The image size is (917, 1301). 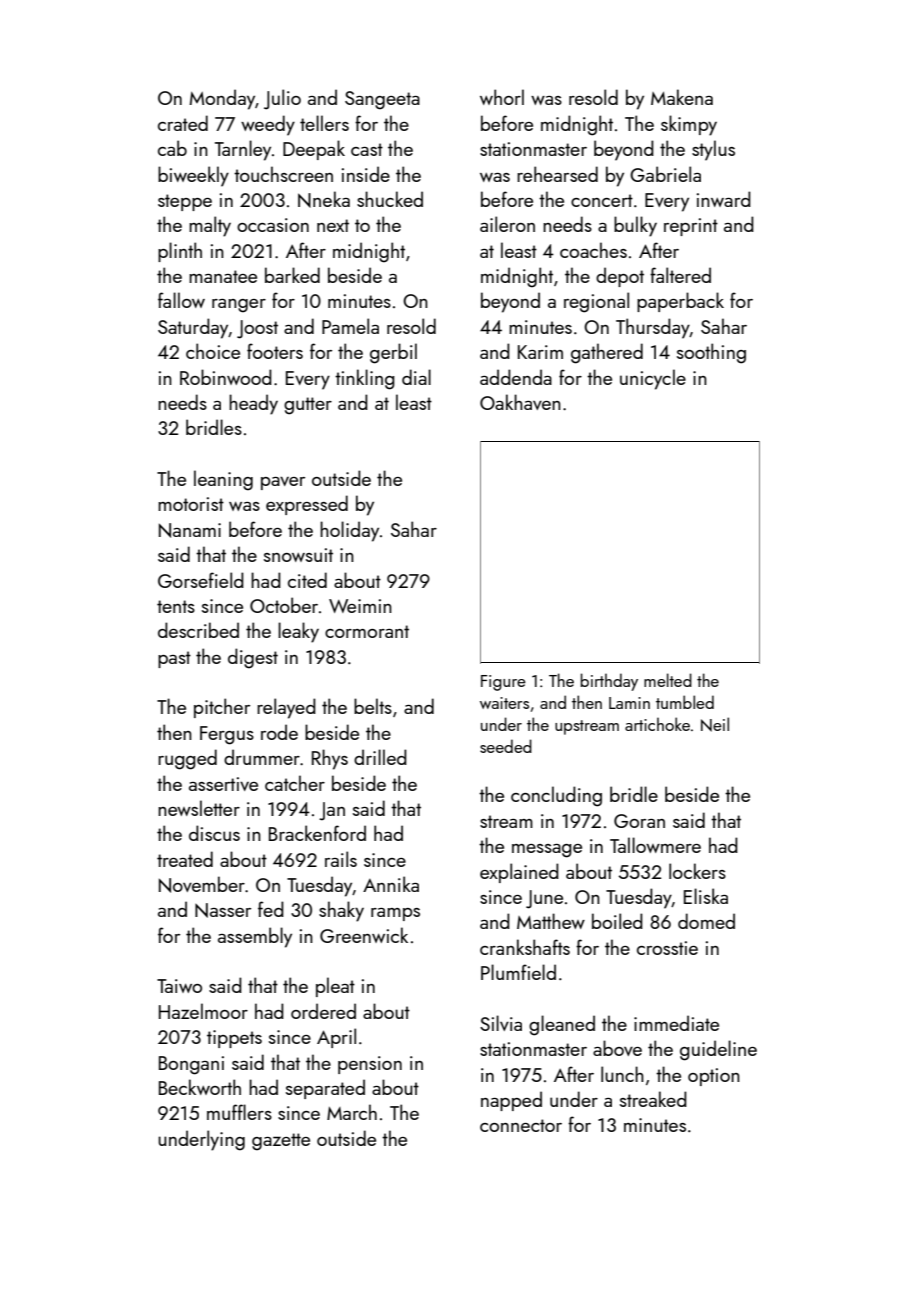 What do you see at coordinates (655, 845) in the image?
I see `Tallowmere` at bounding box center [655, 845].
